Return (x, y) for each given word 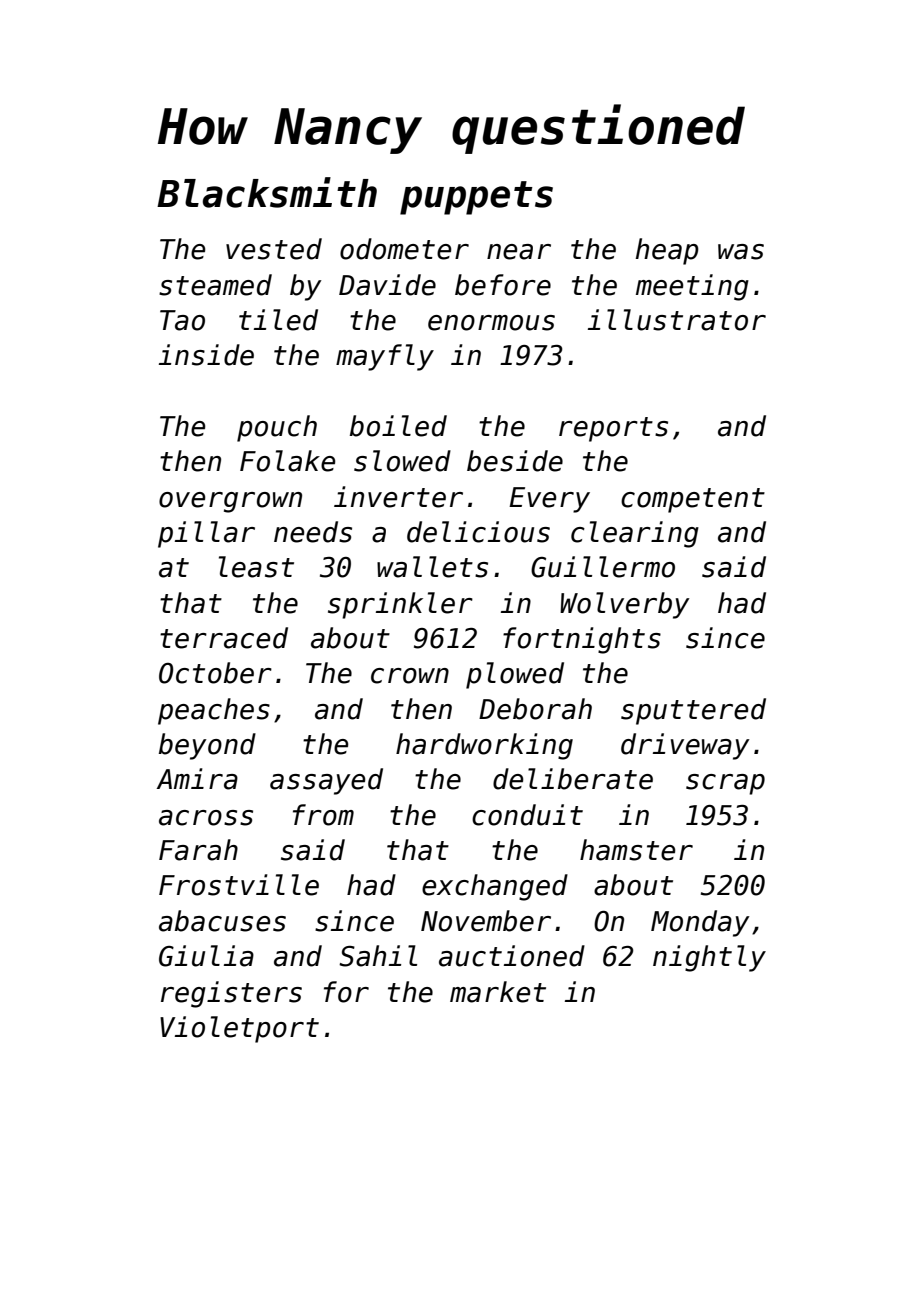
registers (231, 994)
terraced (224, 638)
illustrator (677, 320)
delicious (478, 532)
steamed (215, 285)
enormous (491, 323)
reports (613, 429)
